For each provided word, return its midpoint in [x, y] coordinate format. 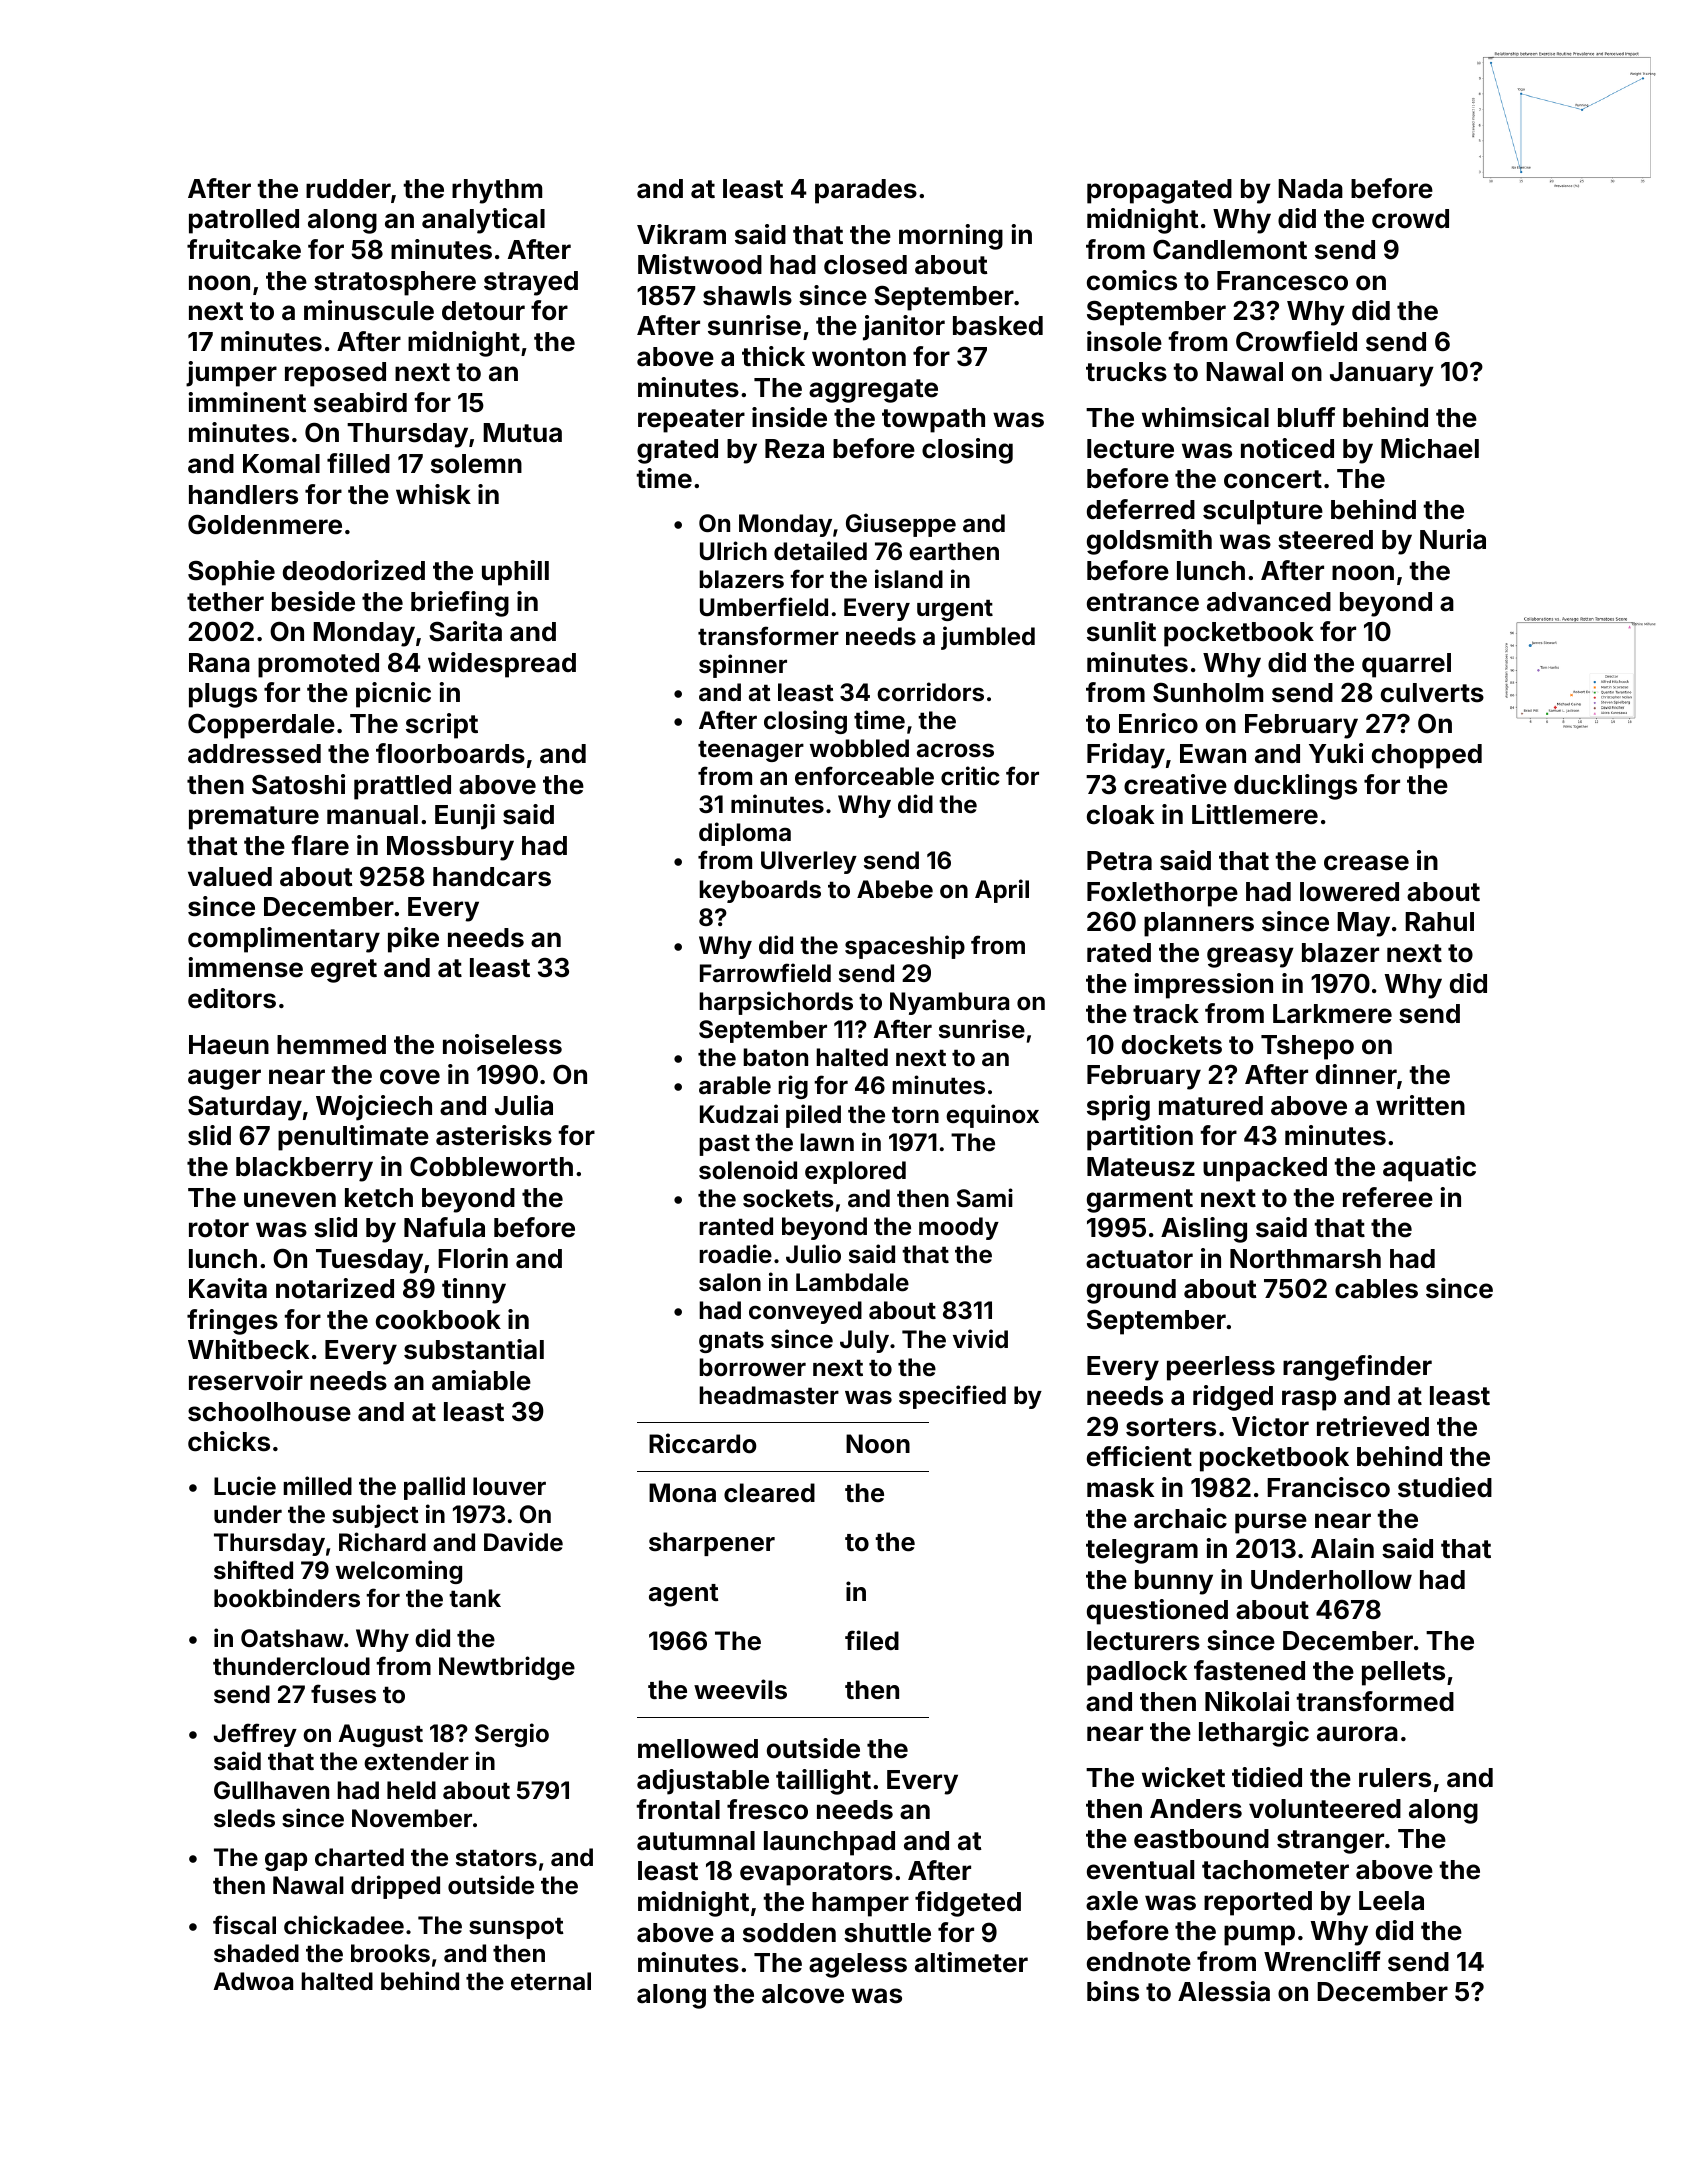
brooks [390, 1953]
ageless [858, 1965]
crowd [1410, 219]
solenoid [748, 1170]
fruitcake [244, 249]
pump [1259, 1935]
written [1420, 1105]
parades [866, 191]
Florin [473, 1258]
